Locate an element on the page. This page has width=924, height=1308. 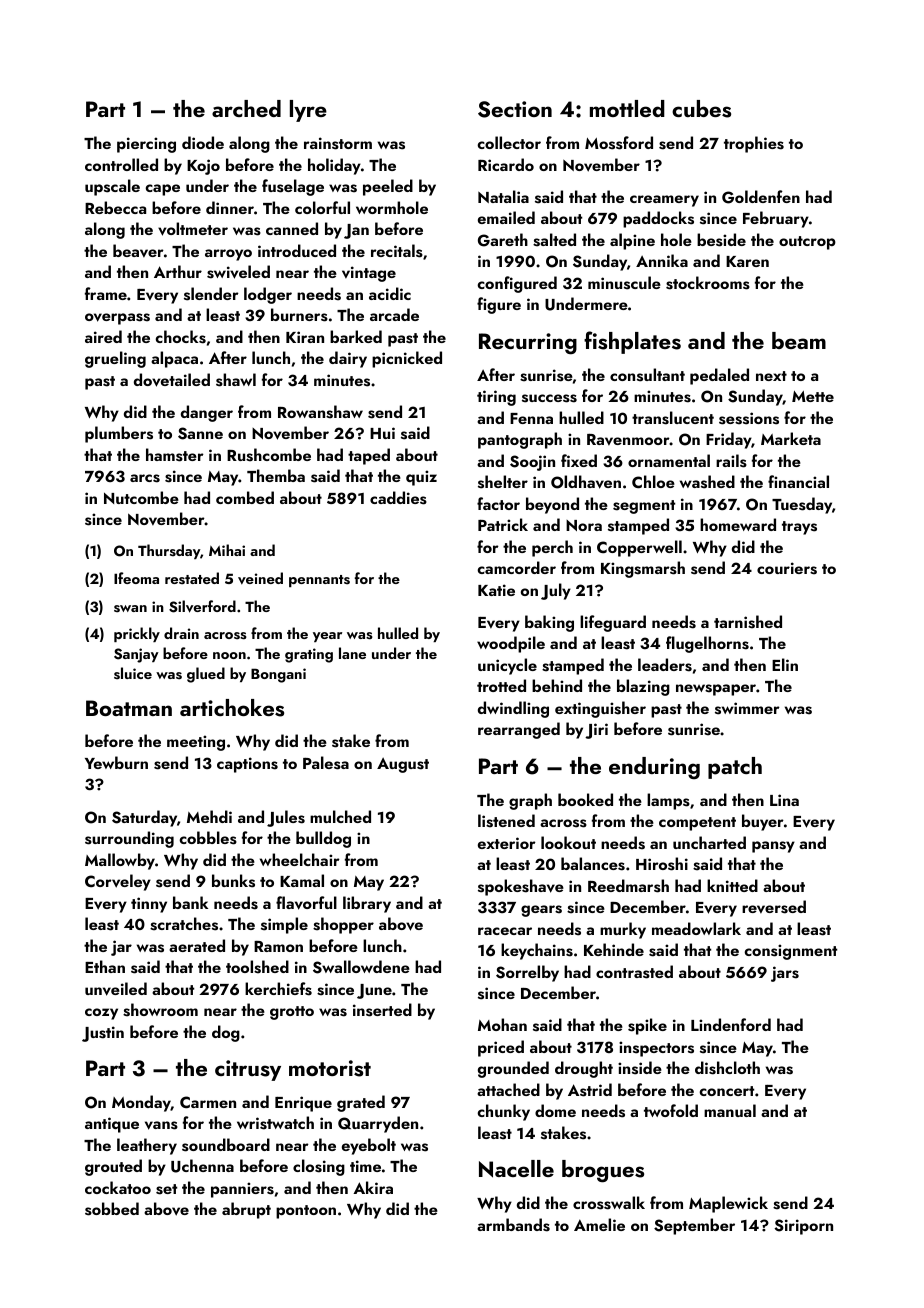
competent is located at coordinates (697, 824).
